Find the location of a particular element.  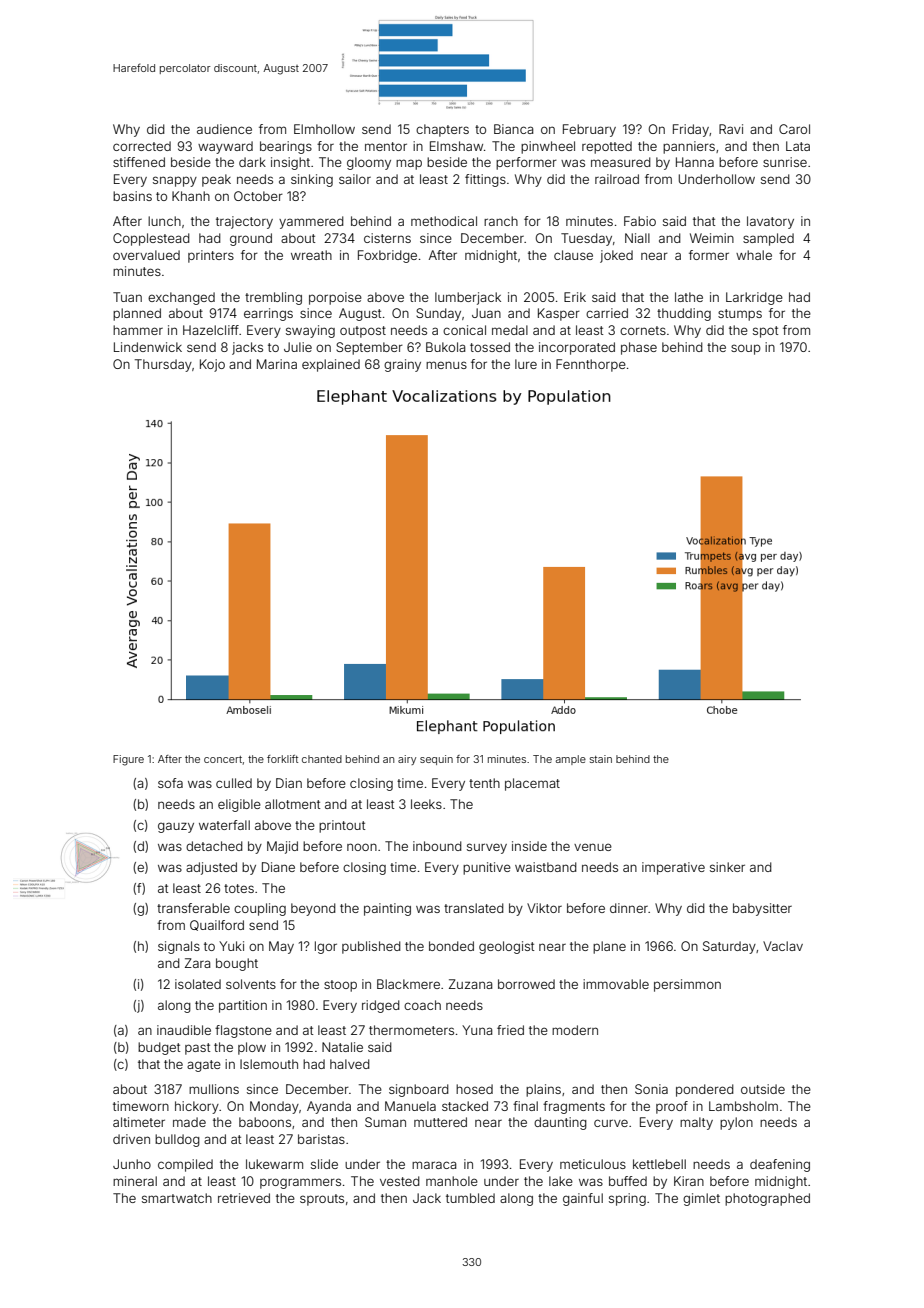

sofa is located at coordinates (170, 783).
